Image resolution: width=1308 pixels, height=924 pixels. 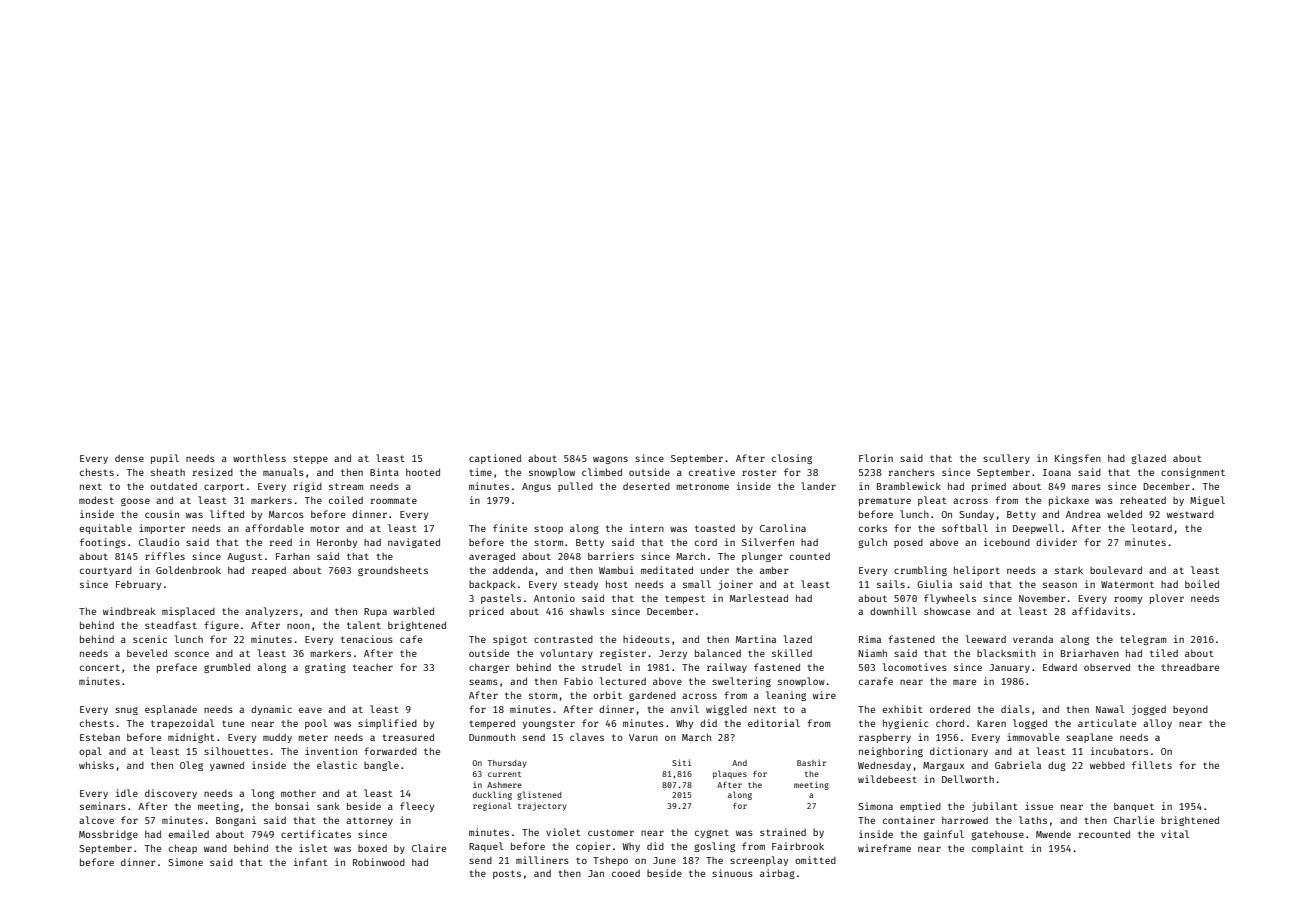 What do you see at coordinates (1006, 459) in the screenshot?
I see `scullery` at bounding box center [1006, 459].
